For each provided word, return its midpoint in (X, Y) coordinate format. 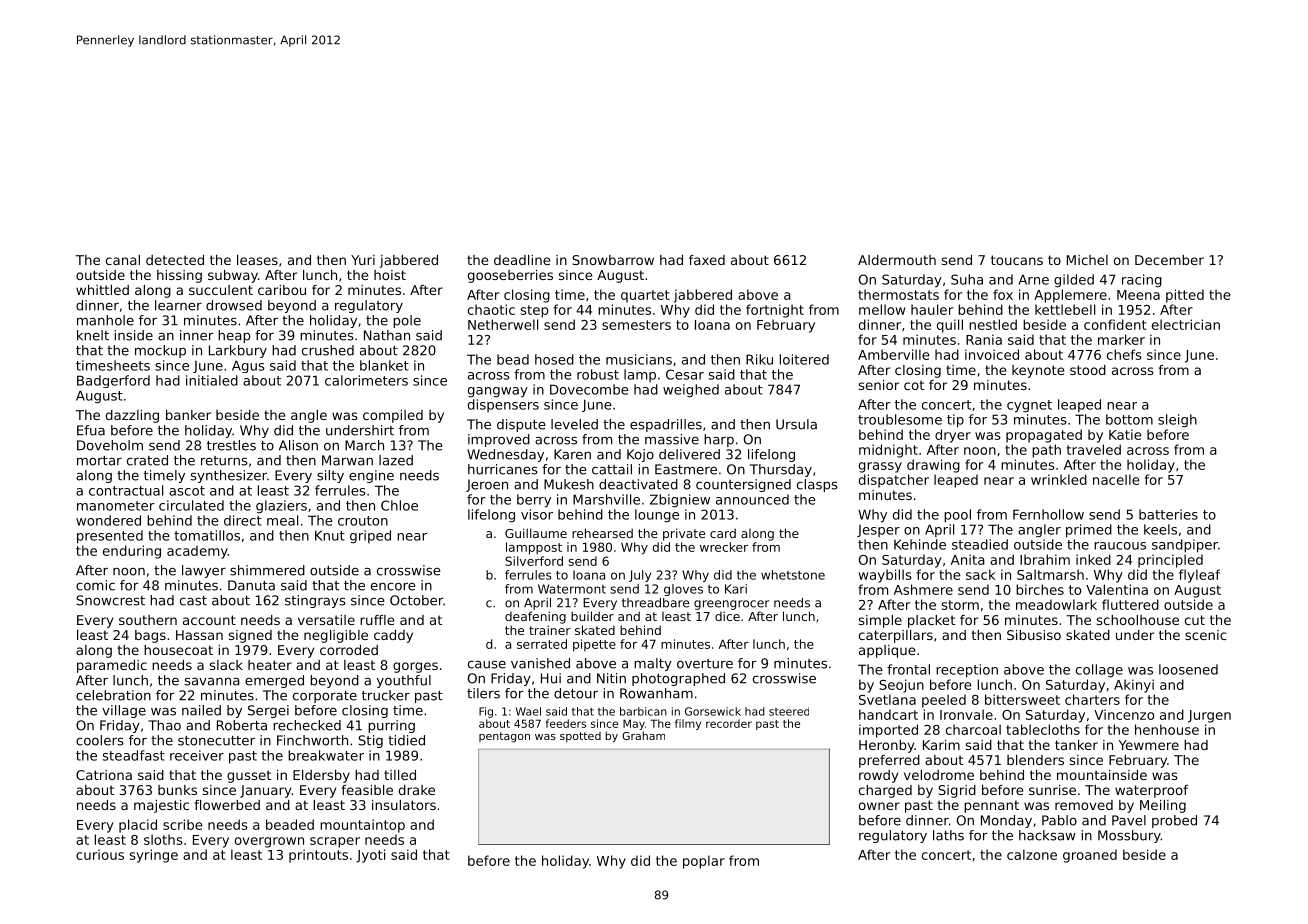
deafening (535, 617)
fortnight (775, 311)
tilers (483, 693)
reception (967, 671)
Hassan (199, 635)
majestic (161, 806)
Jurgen (1209, 716)
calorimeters (366, 380)
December (1169, 260)
